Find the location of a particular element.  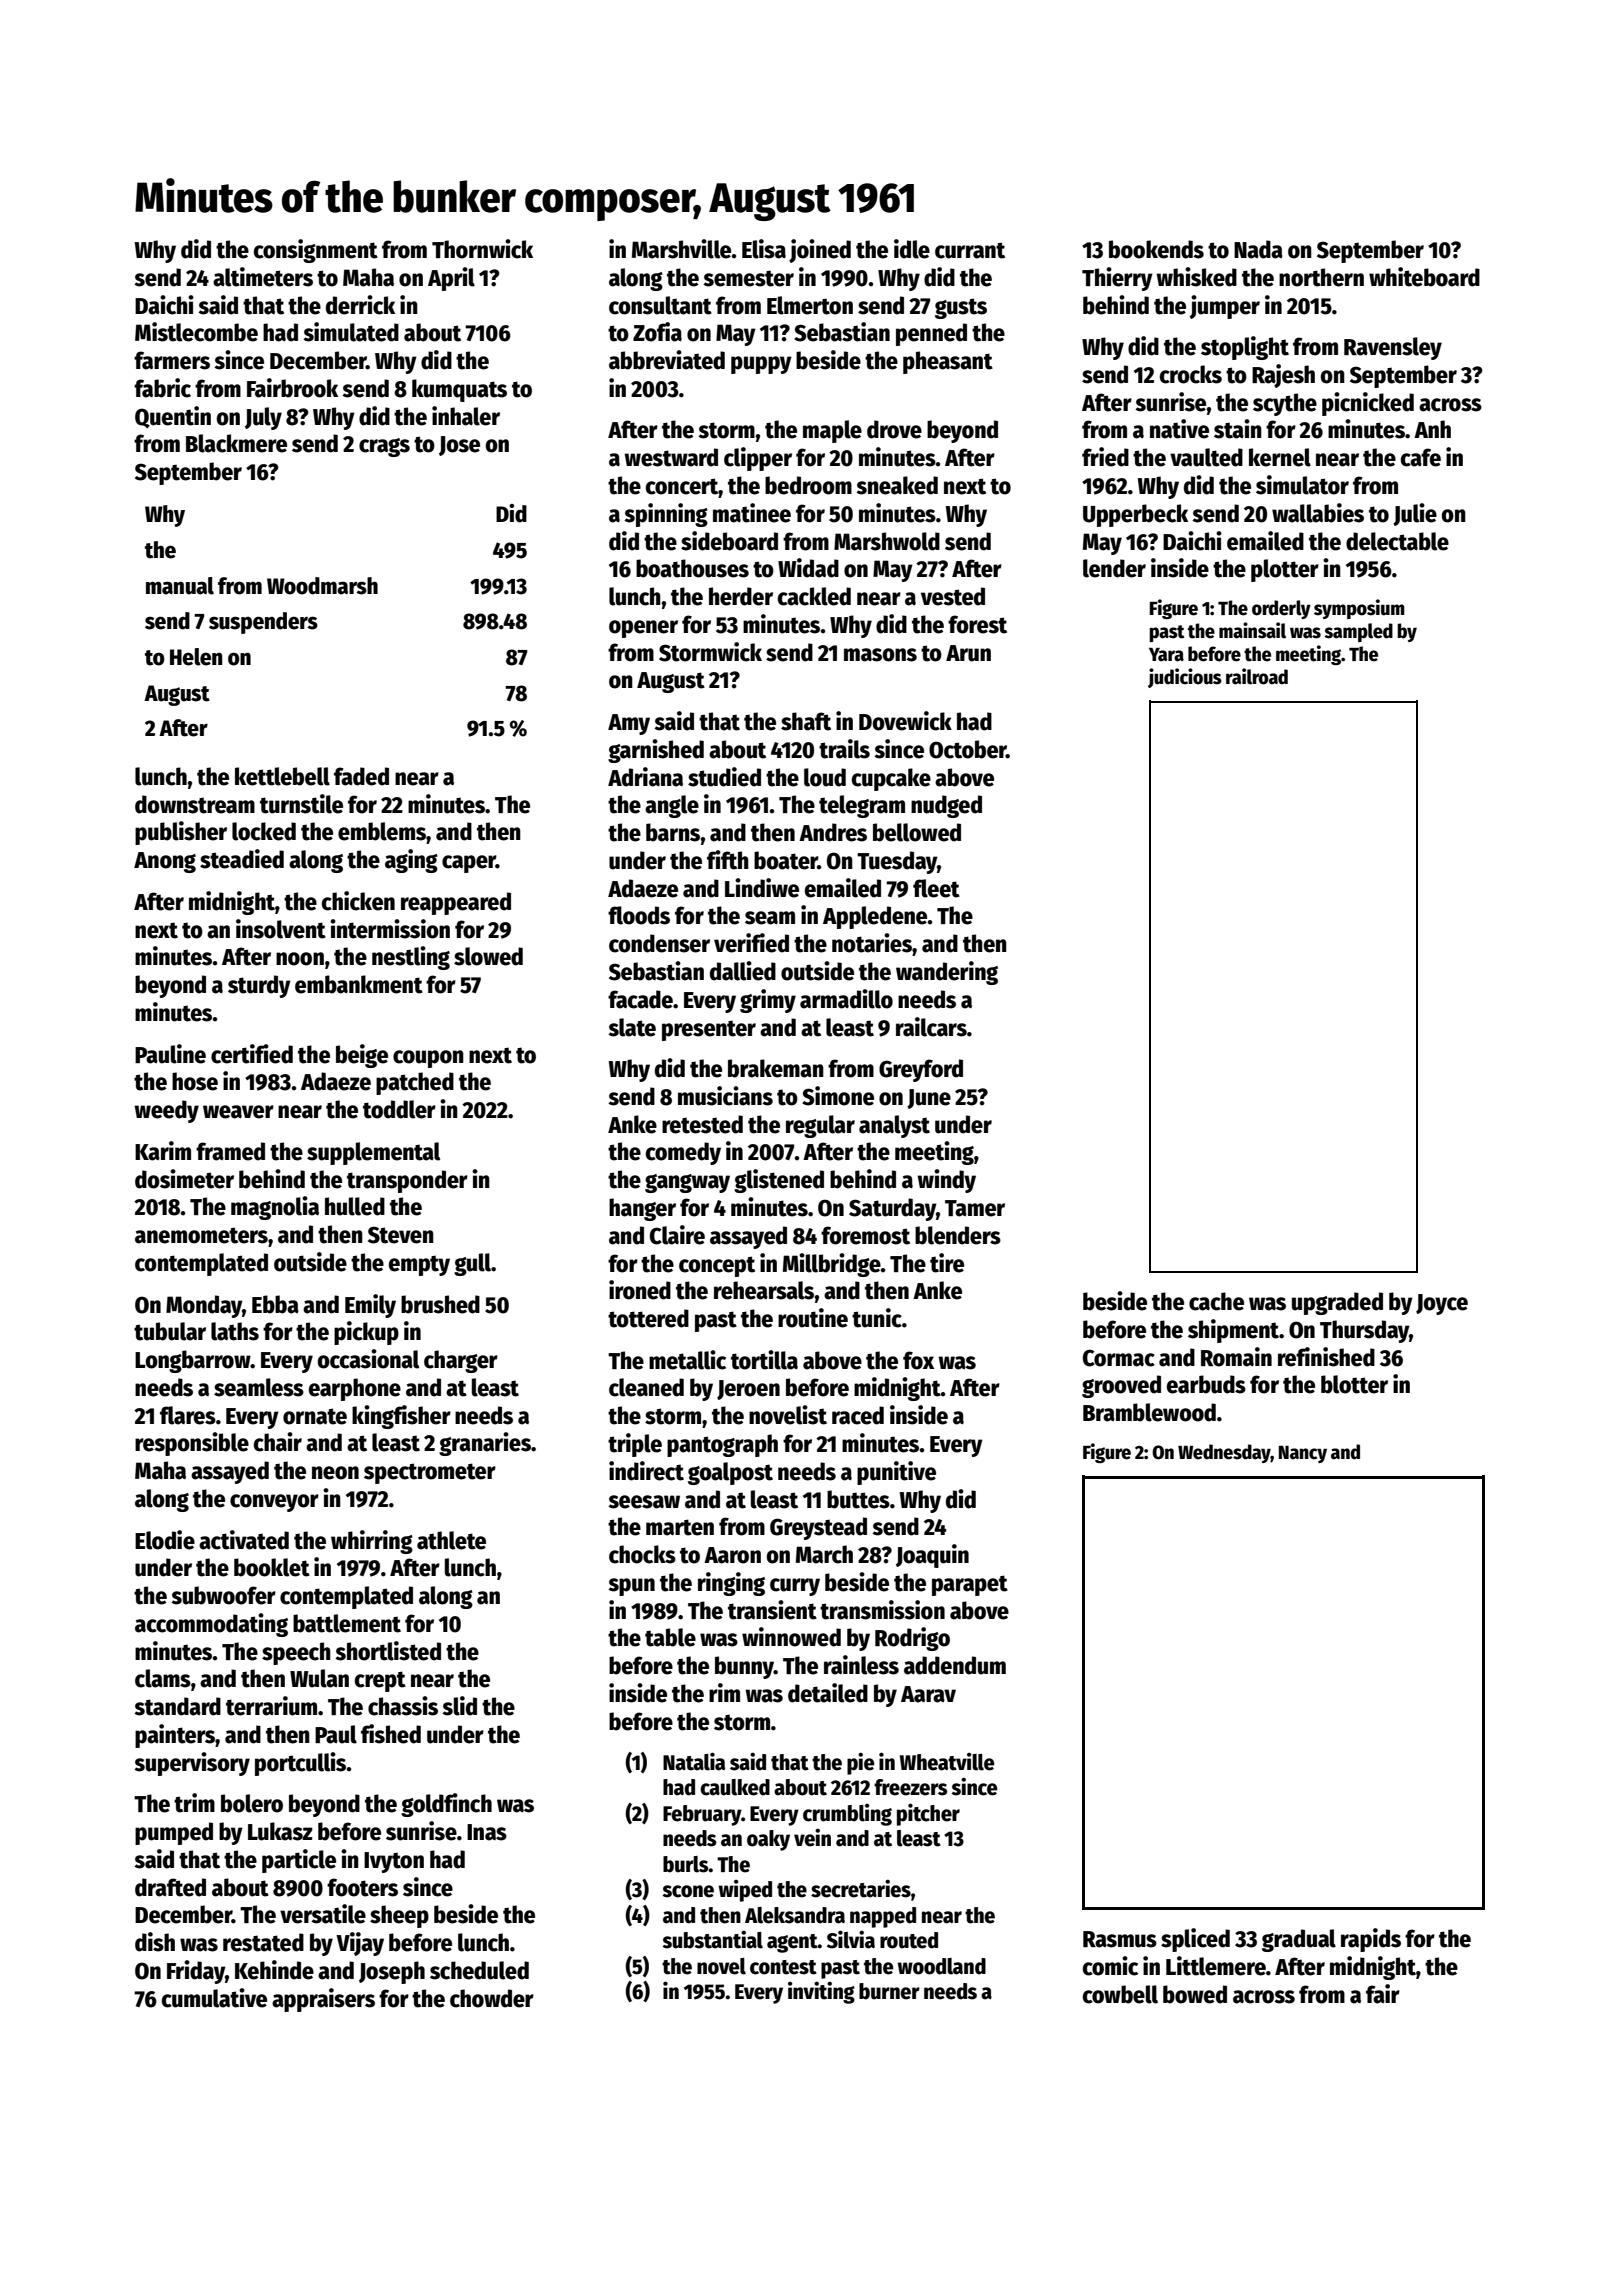

Thornwick is located at coordinates (482, 249).
